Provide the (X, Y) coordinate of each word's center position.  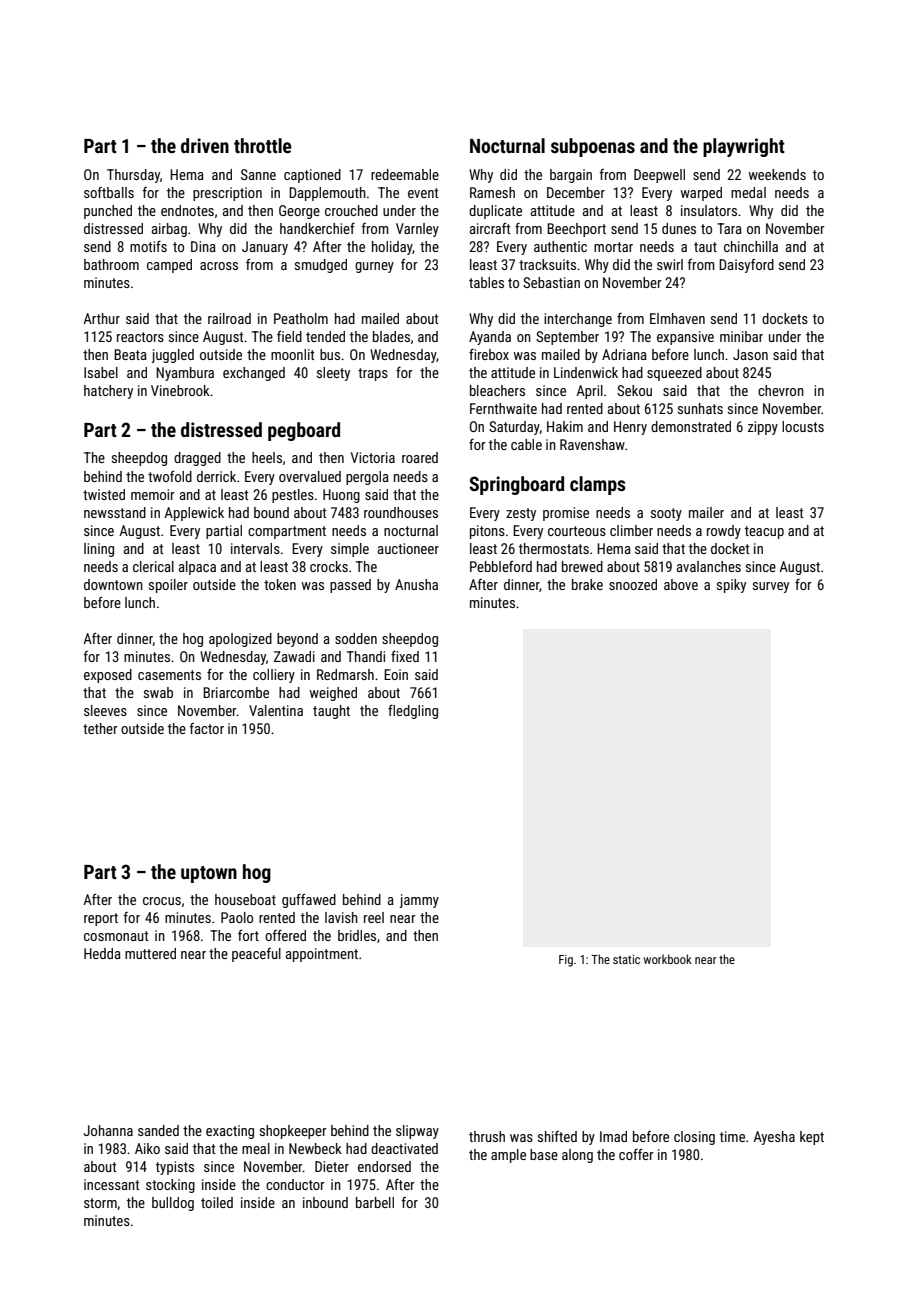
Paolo (237, 917)
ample (508, 1156)
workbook (668, 959)
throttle (263, 145)
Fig (566, 961)
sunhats (700, 408)
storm (100, 1203)
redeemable (405, 174)
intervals (255, 548)
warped (701, 194)
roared (420, 457)
